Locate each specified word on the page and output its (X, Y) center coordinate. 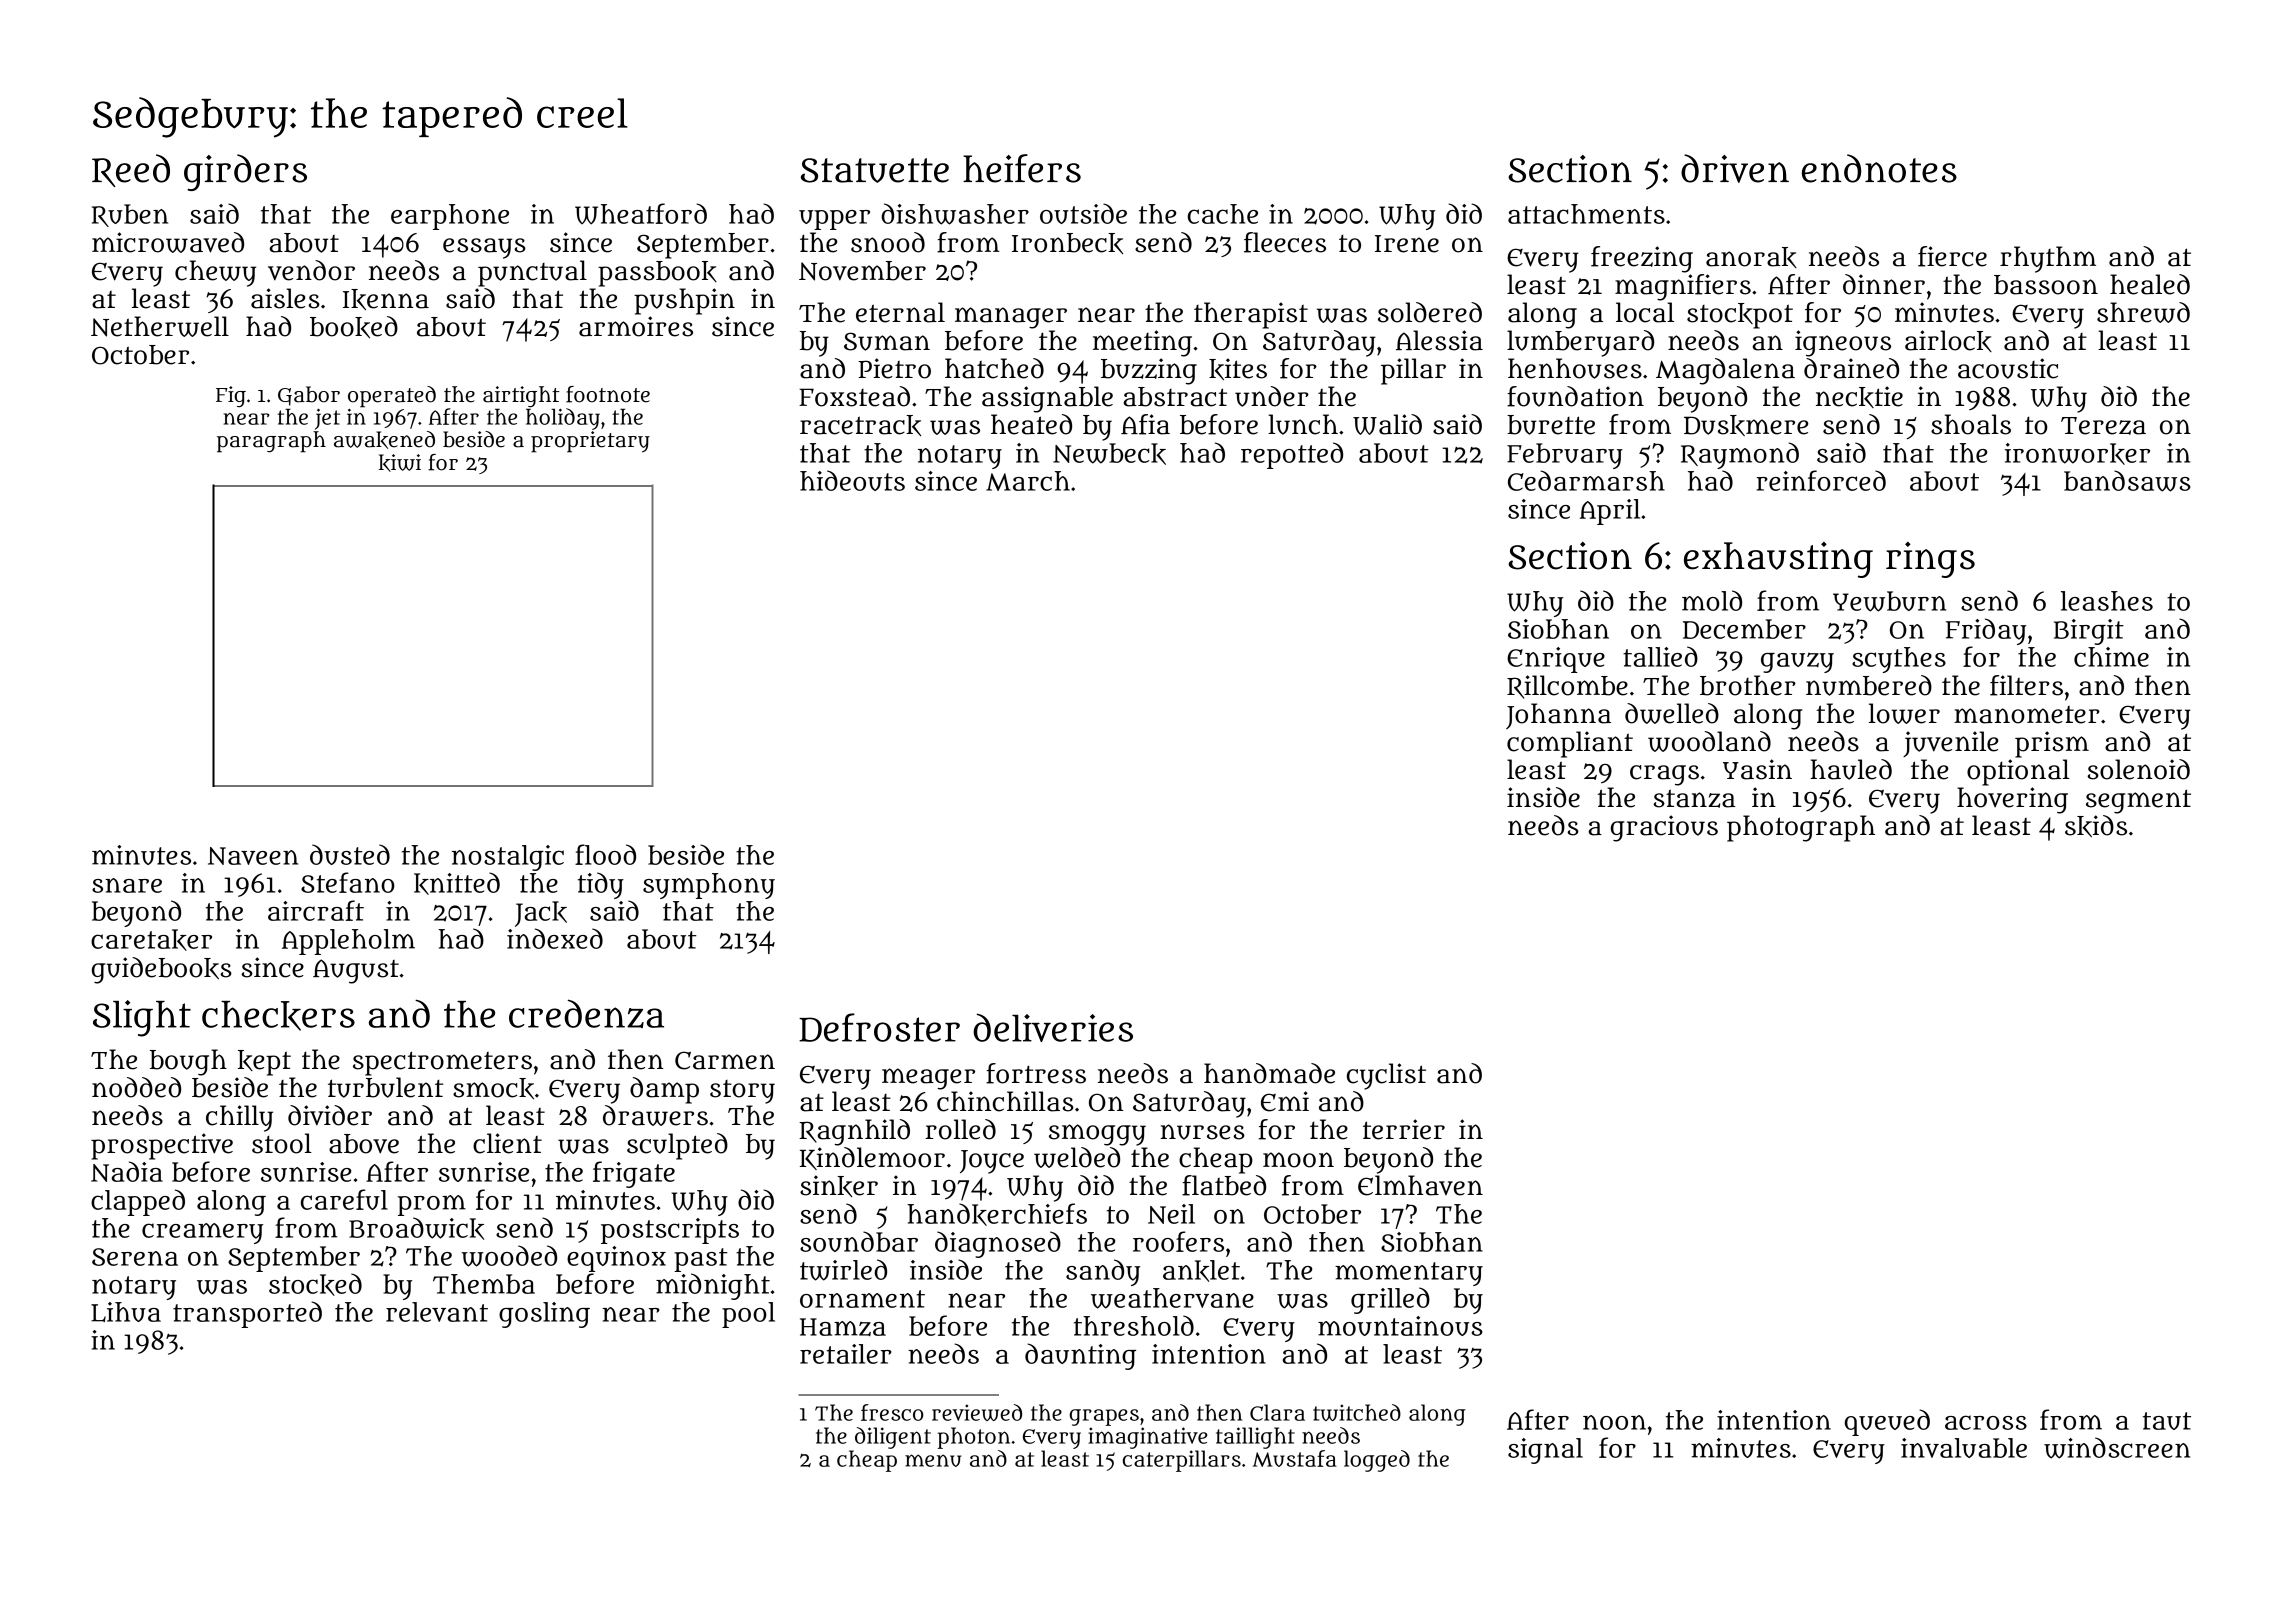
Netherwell (160, 326)
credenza (586, 1013)
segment (2138, 801)
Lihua (126, 1312)
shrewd (2143, 312)
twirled (843, 1270)
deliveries (1053, 1027)
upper (834, 220)
